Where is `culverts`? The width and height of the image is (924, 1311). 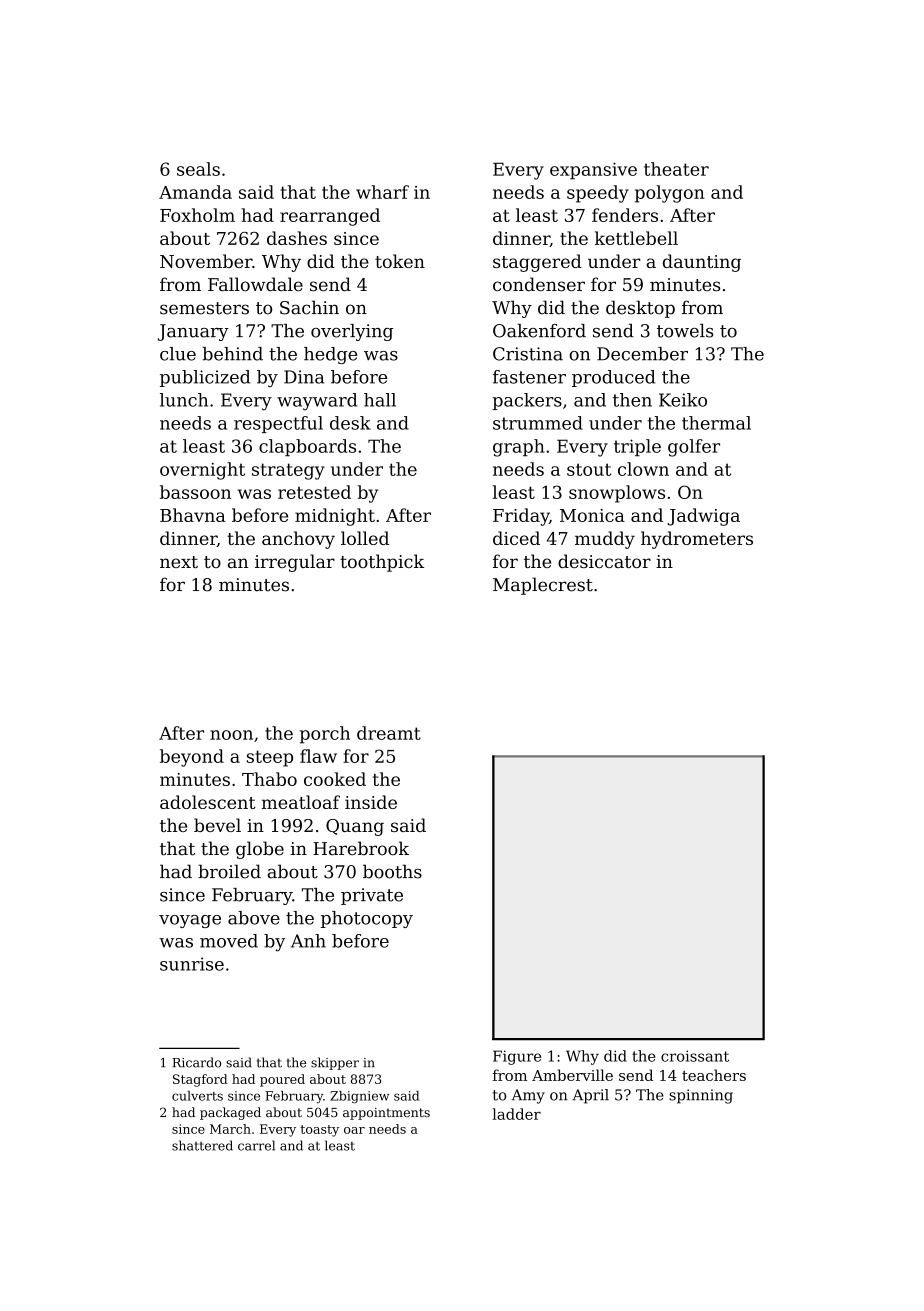
culverts is located at coordinates (197, 1096).
